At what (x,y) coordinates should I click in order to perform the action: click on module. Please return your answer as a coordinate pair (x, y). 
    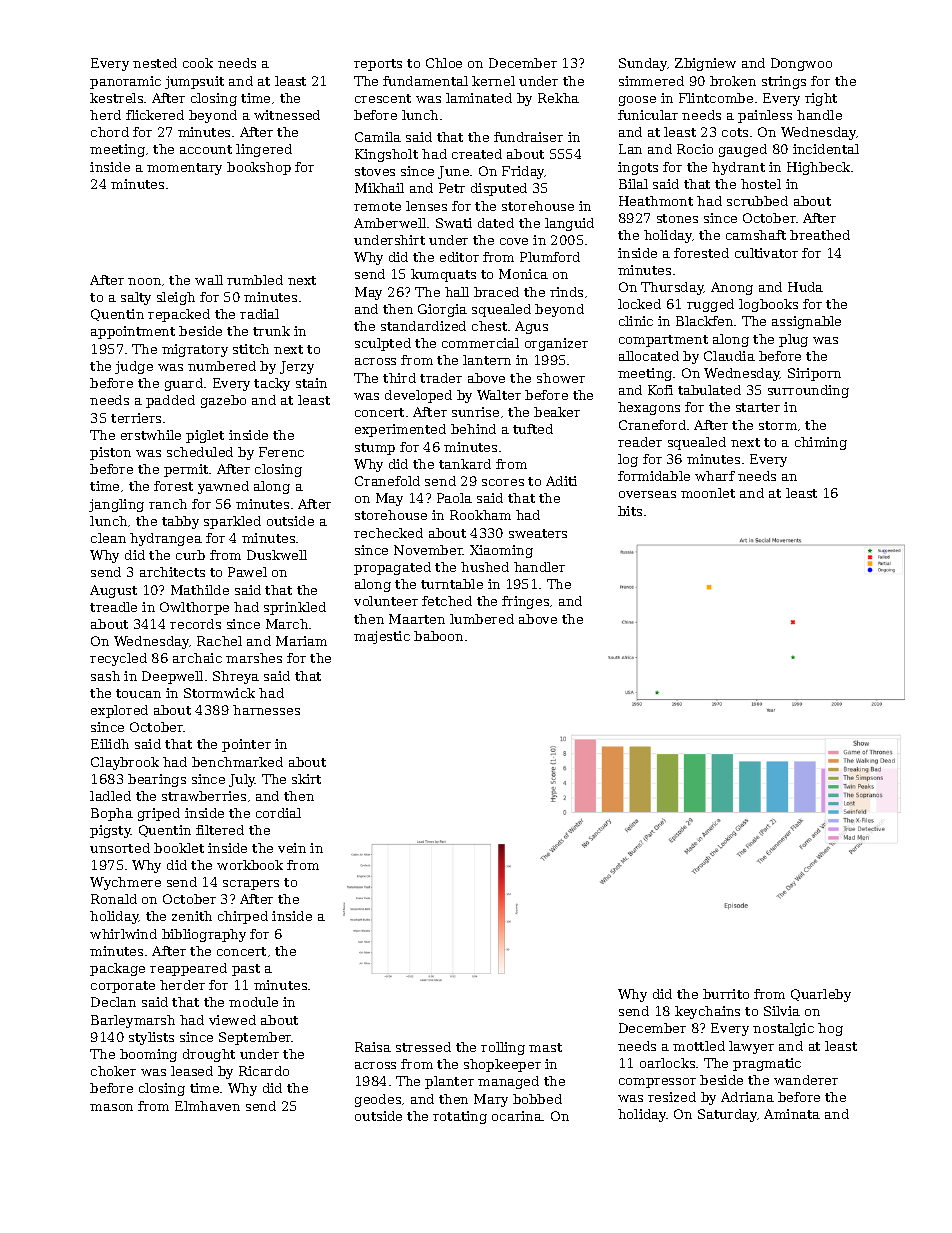
    Looking at the image, I should click on (253, 1002).
